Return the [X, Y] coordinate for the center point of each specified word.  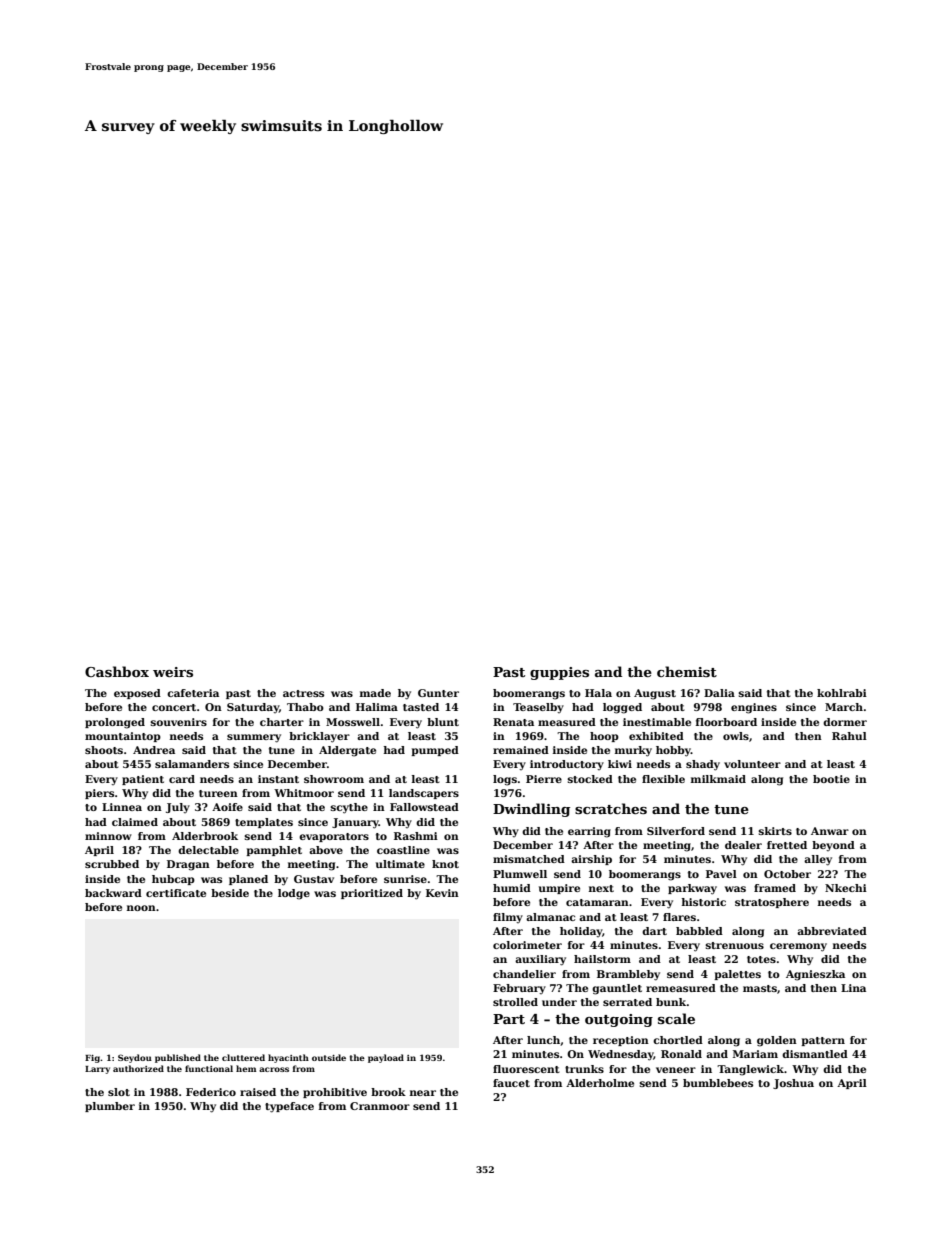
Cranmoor [380, 1106]
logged [622, 708]
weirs [173, 672]
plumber [110, 1107]
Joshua [793, 1084]
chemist [687, 671]
